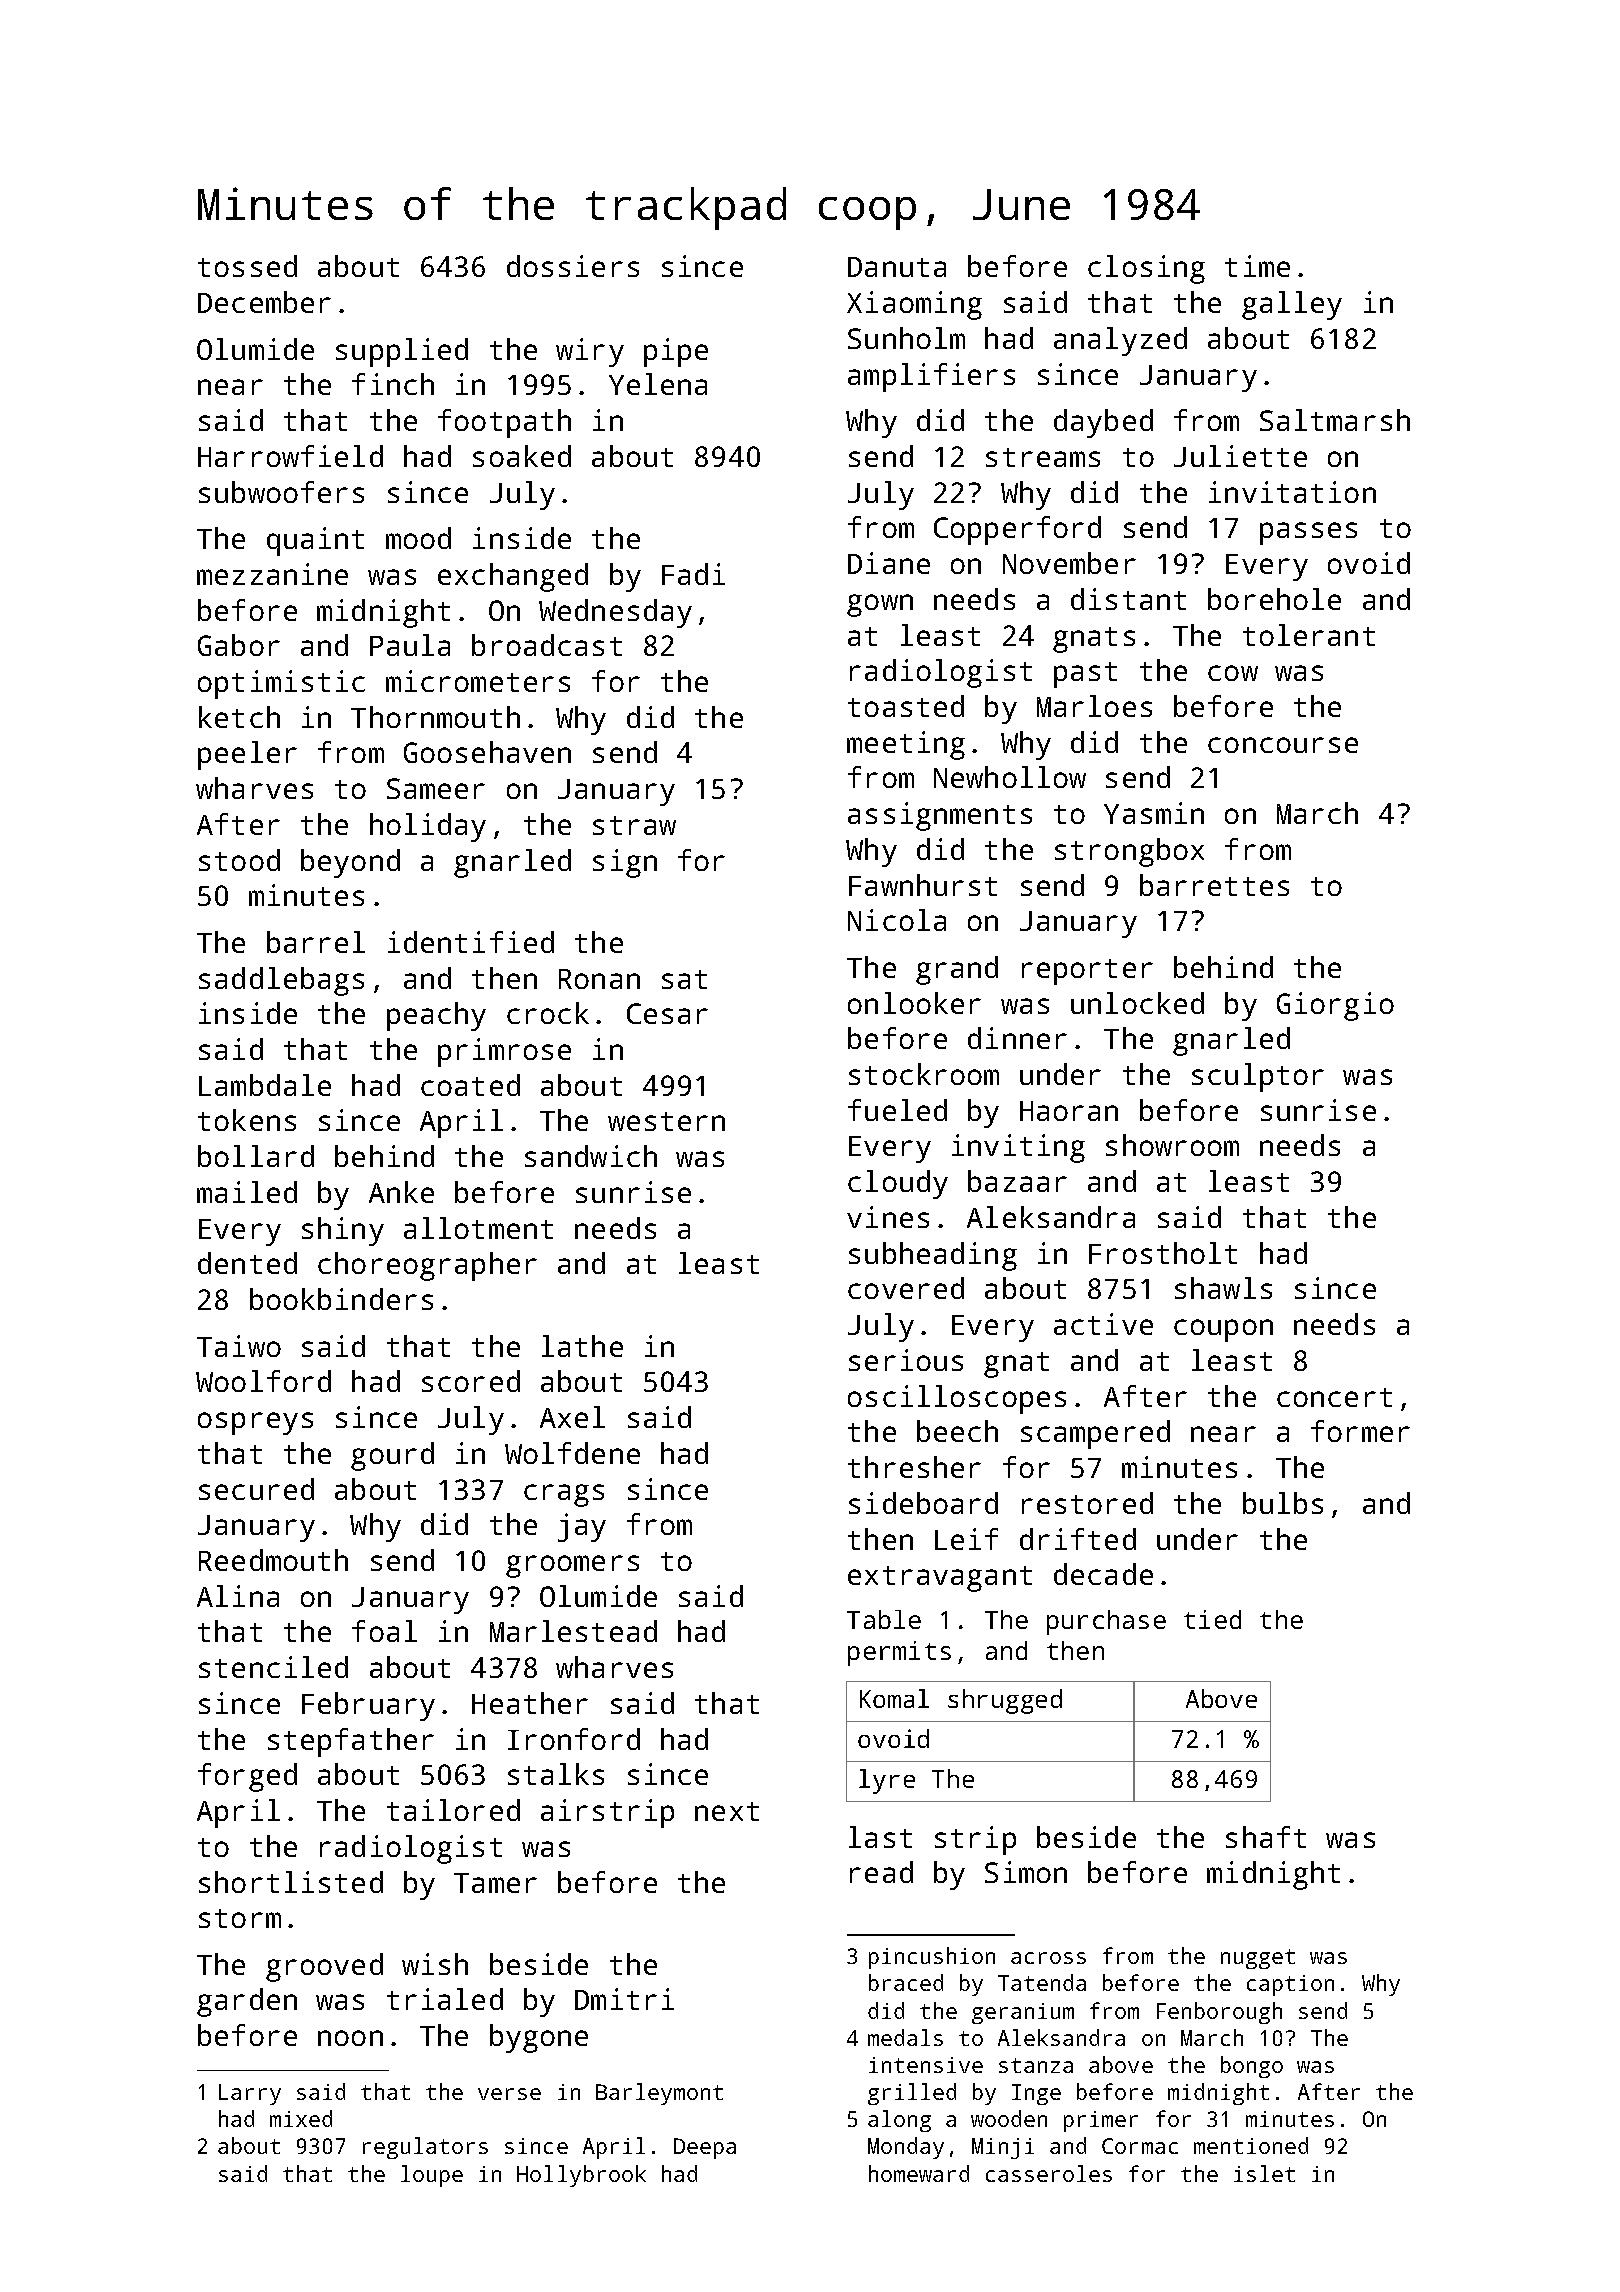 This screenshot has height=2292, width=1620. What do you see at coordinates (281, 492) in the screenshot?
I see `subwoofers` at bounding box center [281, 492].
